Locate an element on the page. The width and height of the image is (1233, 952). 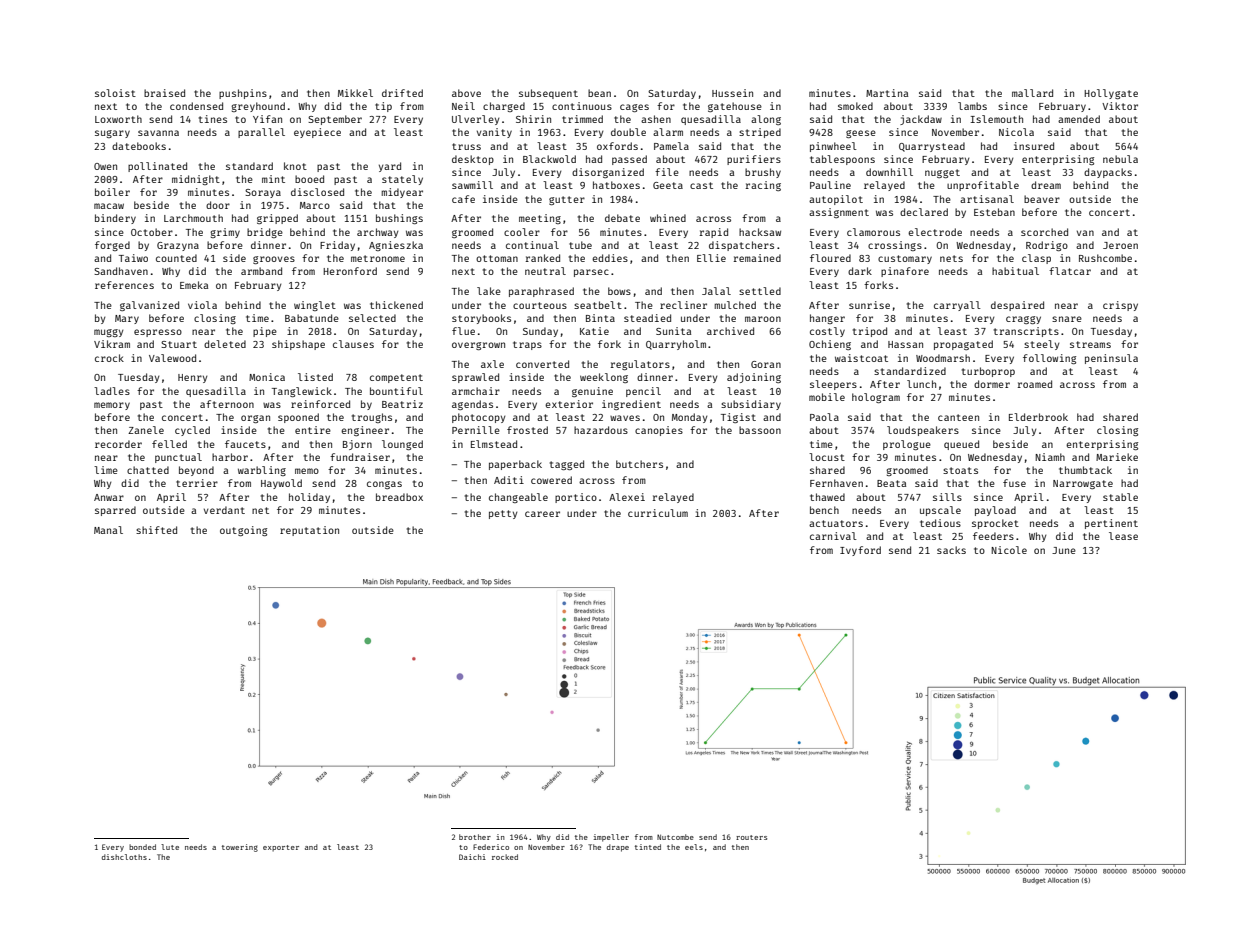
Hussein is located at coordinates (732, 93).
